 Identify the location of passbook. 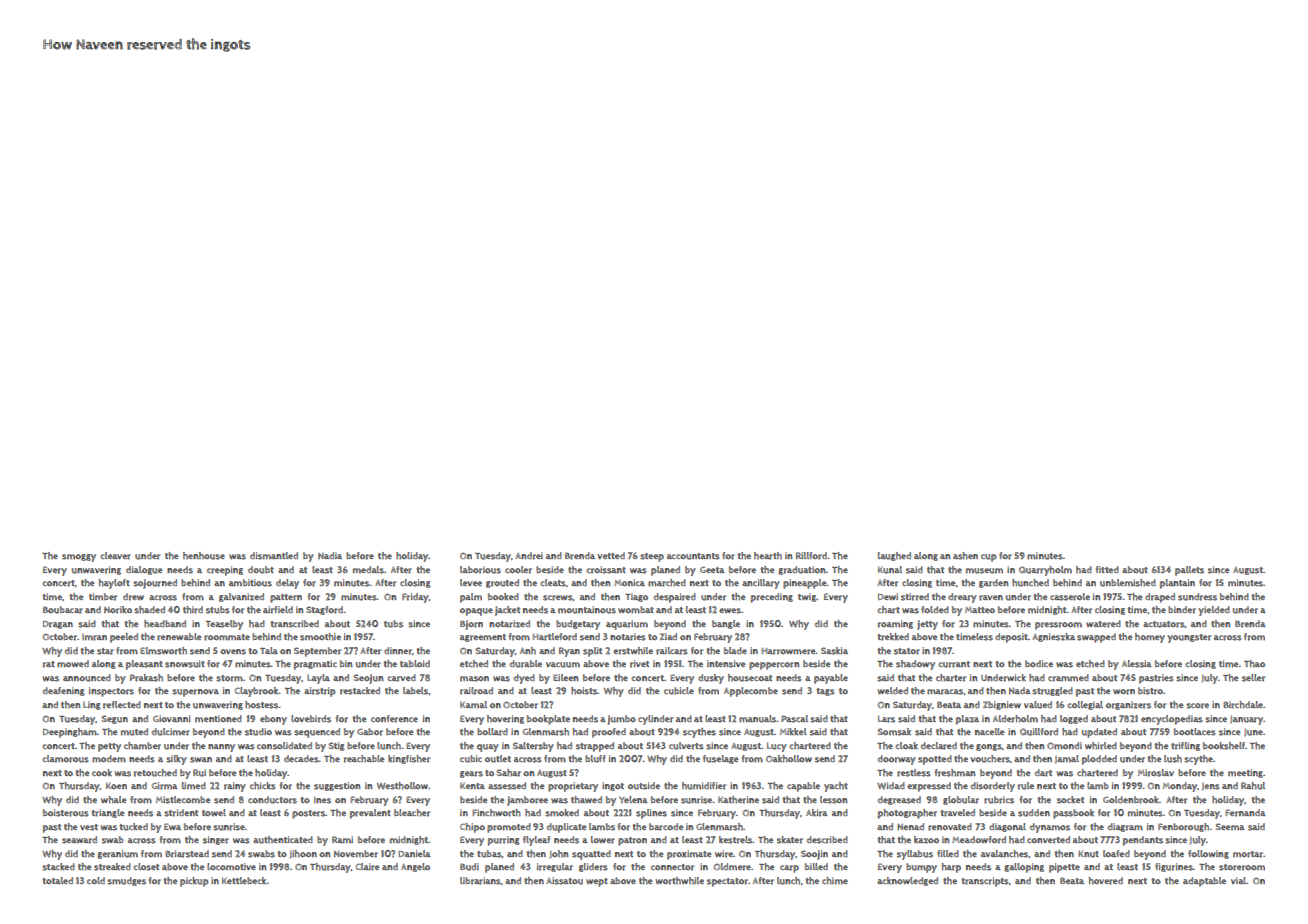
(1073, 814).
